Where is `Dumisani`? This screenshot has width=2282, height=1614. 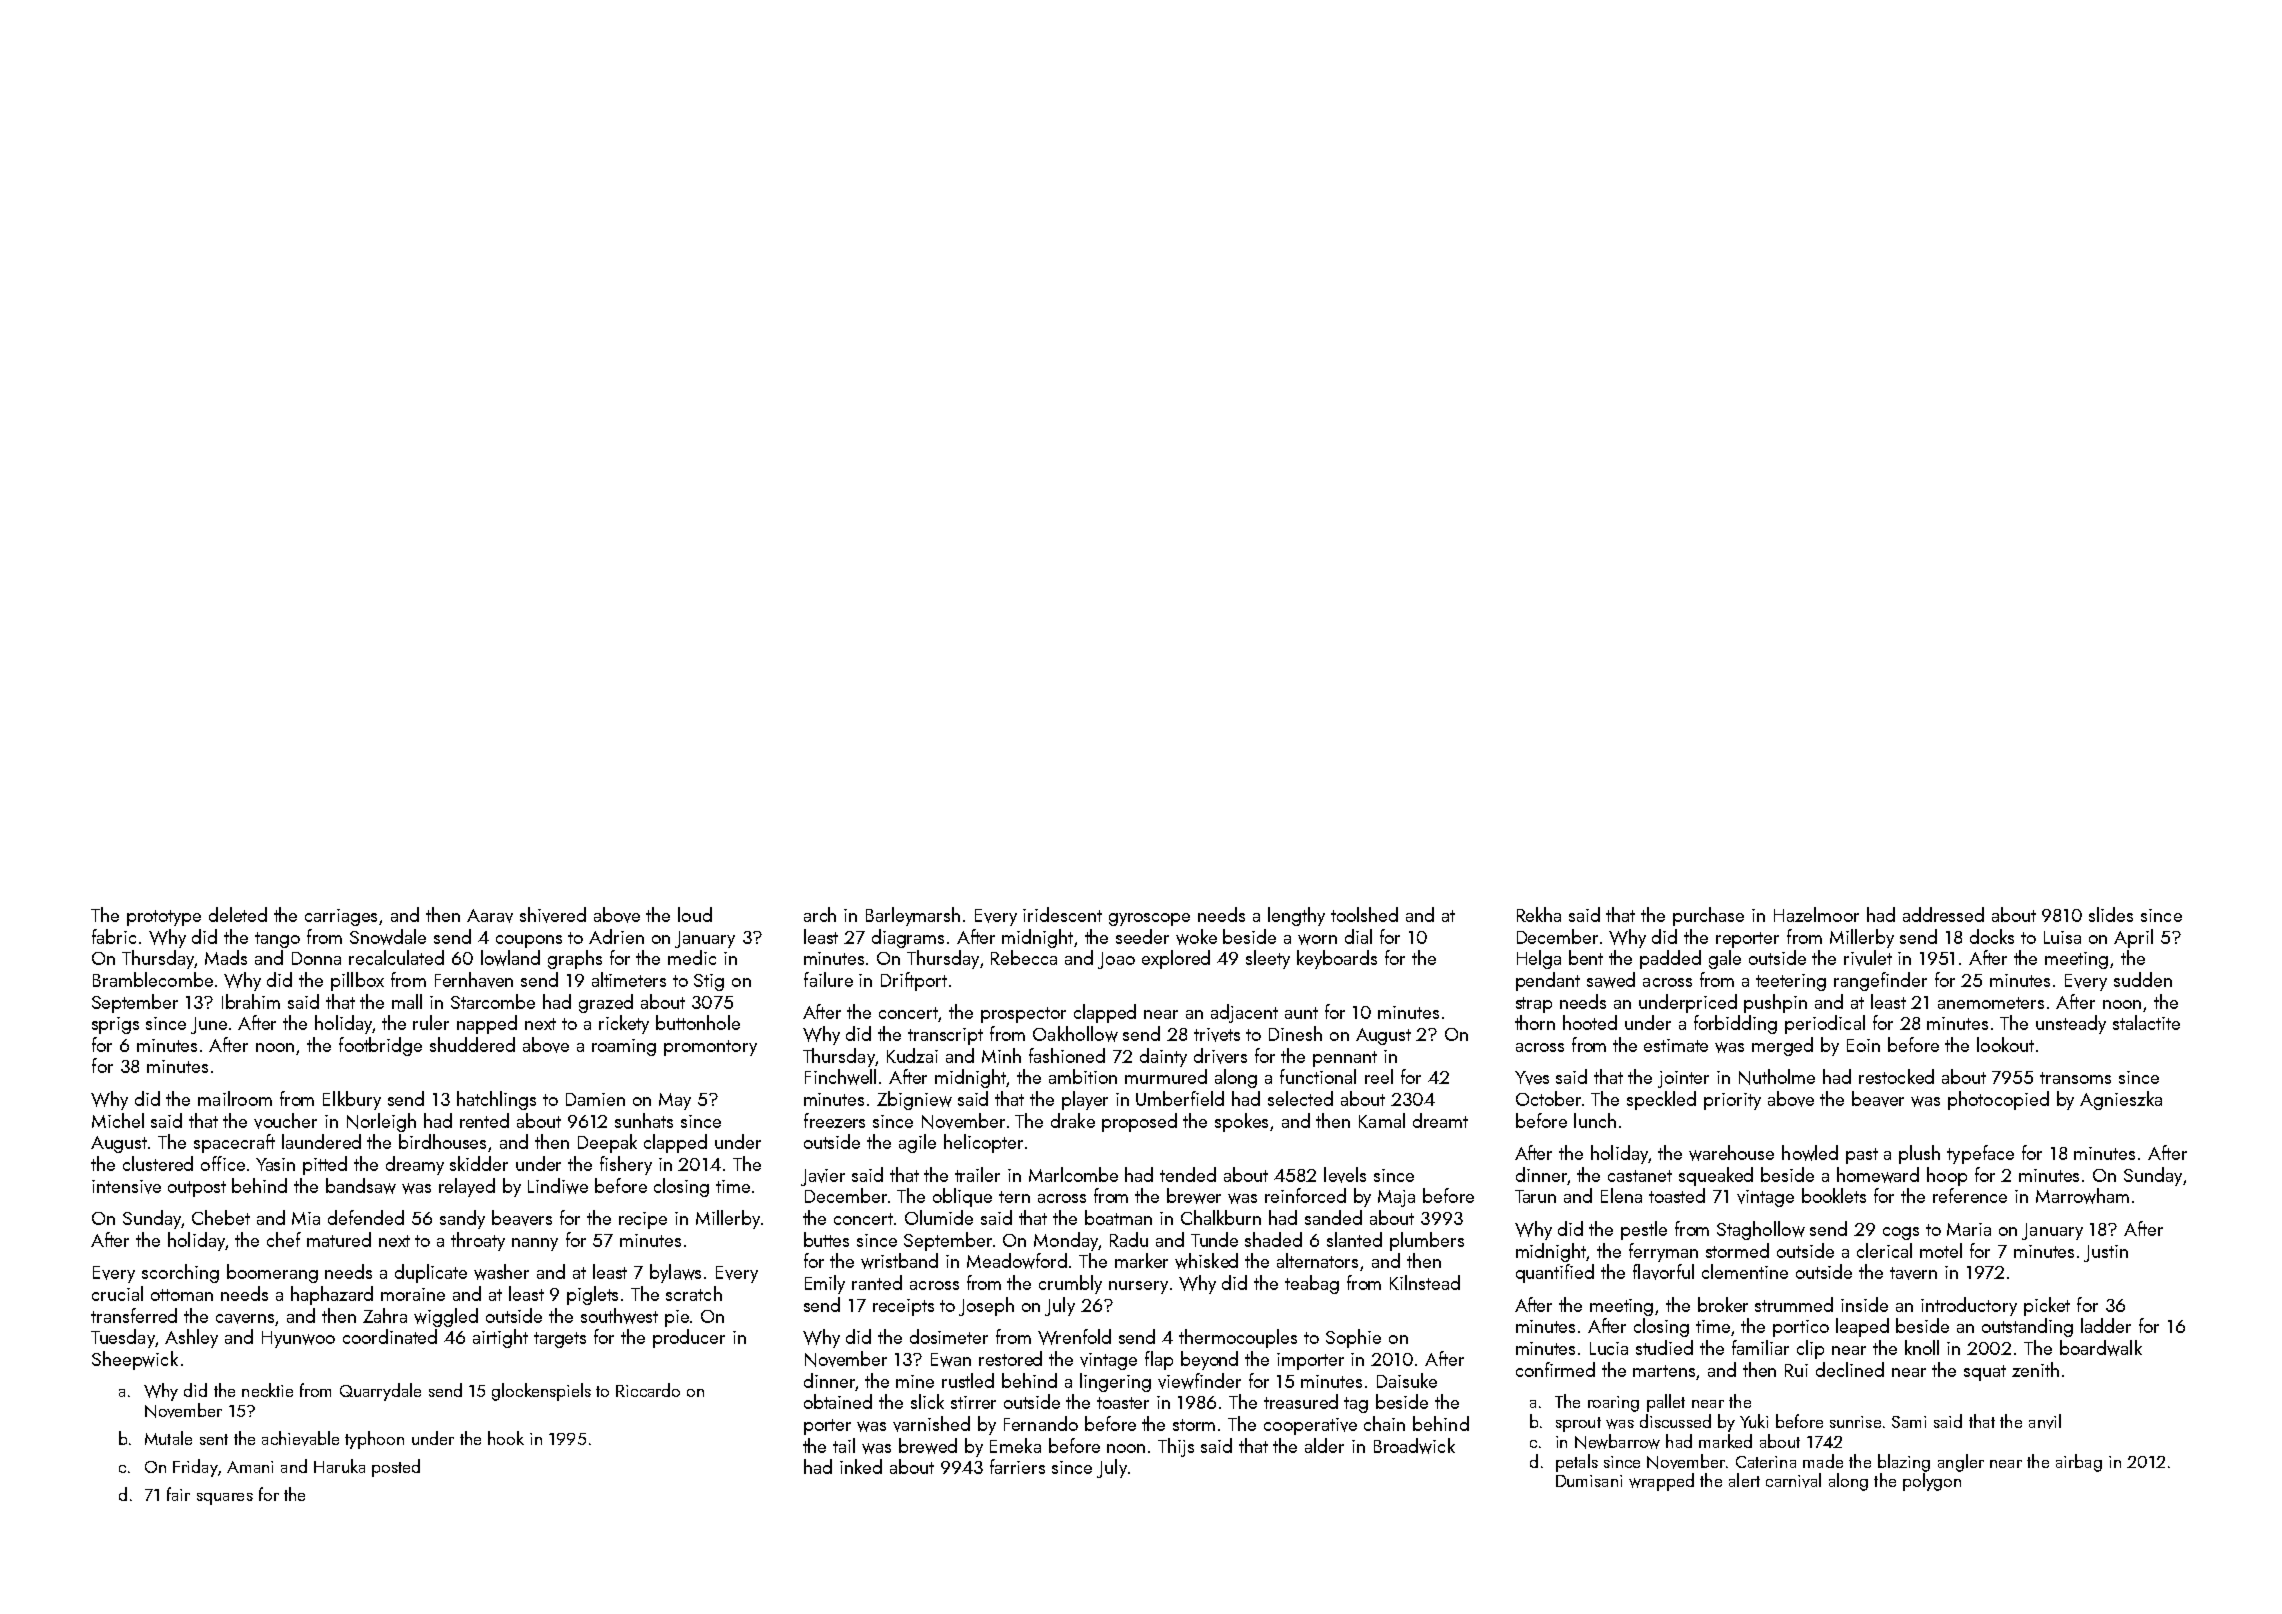 Dumisani is located at coordinates (1589, 1481).
